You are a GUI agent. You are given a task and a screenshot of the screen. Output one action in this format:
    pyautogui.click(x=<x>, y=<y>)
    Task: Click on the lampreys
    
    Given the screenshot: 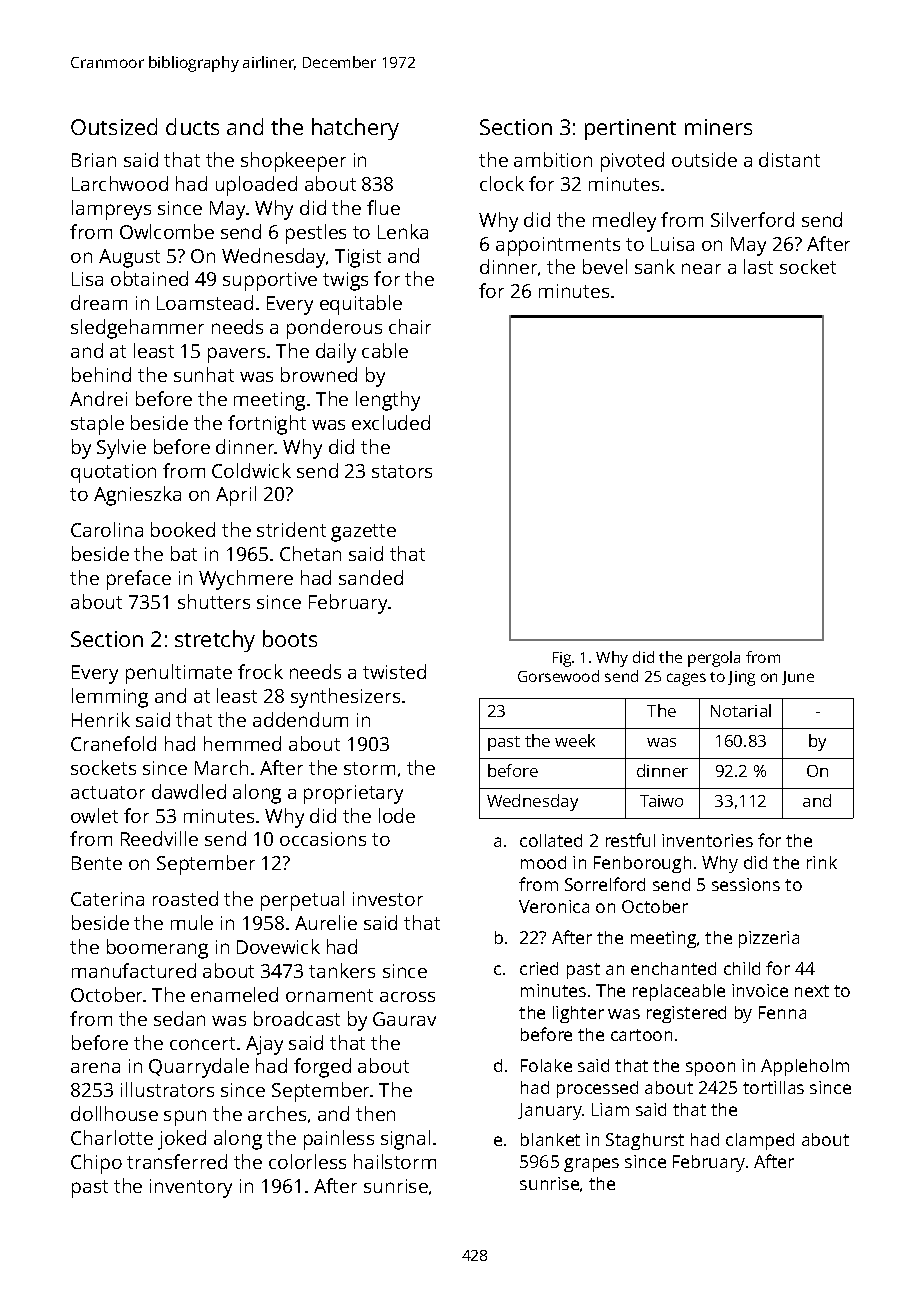 What is the action you would take?
    pyautogui.click(x=111, y=210)
